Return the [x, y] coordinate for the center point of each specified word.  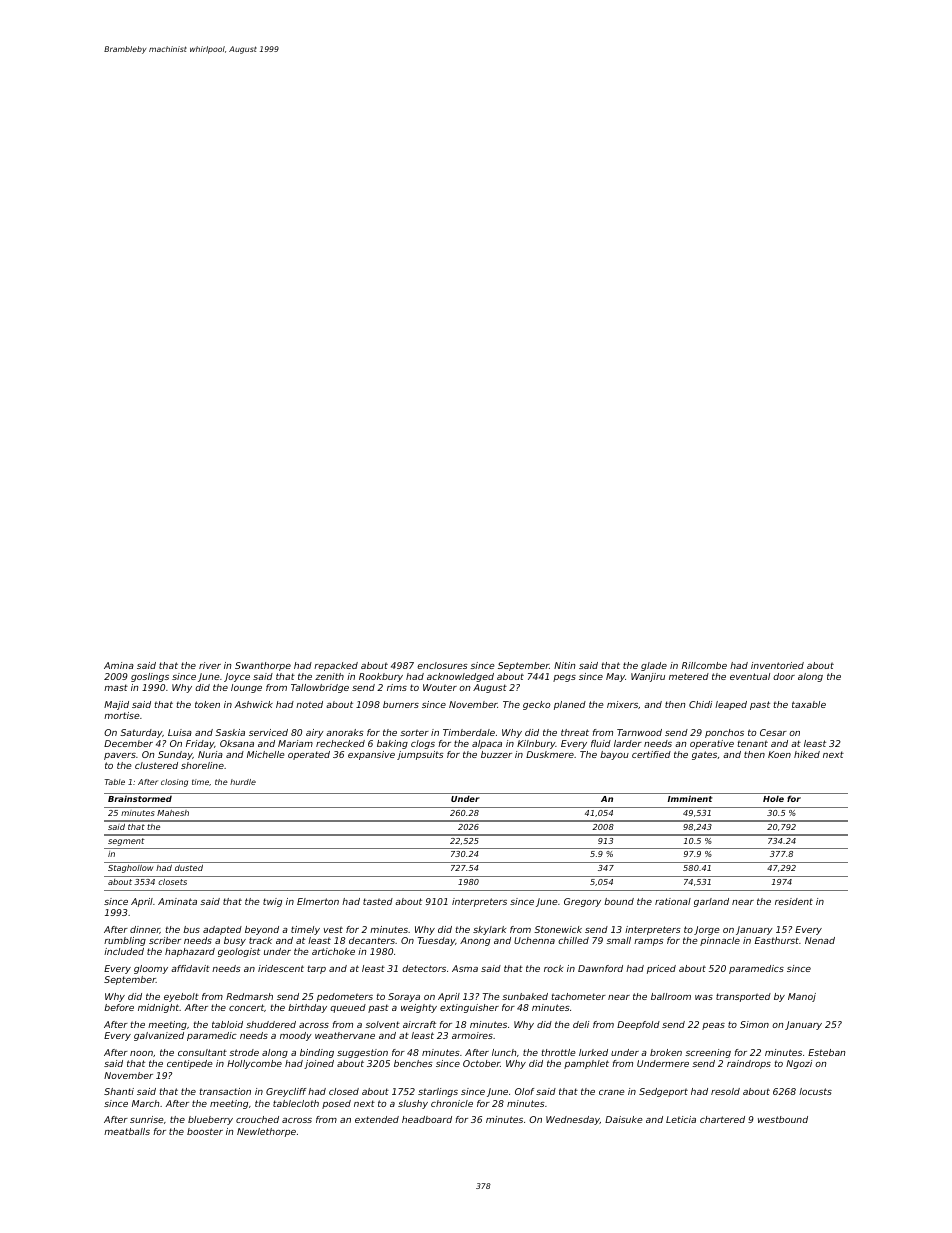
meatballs [127, 1131]
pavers [120, 756]
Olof [524, 1091]
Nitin [564, 665]
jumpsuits [420, 755]
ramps [649, 942]
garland [711, 902]
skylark [490, 930]
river [210, 665]
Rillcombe [704, 665]
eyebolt [181, 997]
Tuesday [436, 941]
